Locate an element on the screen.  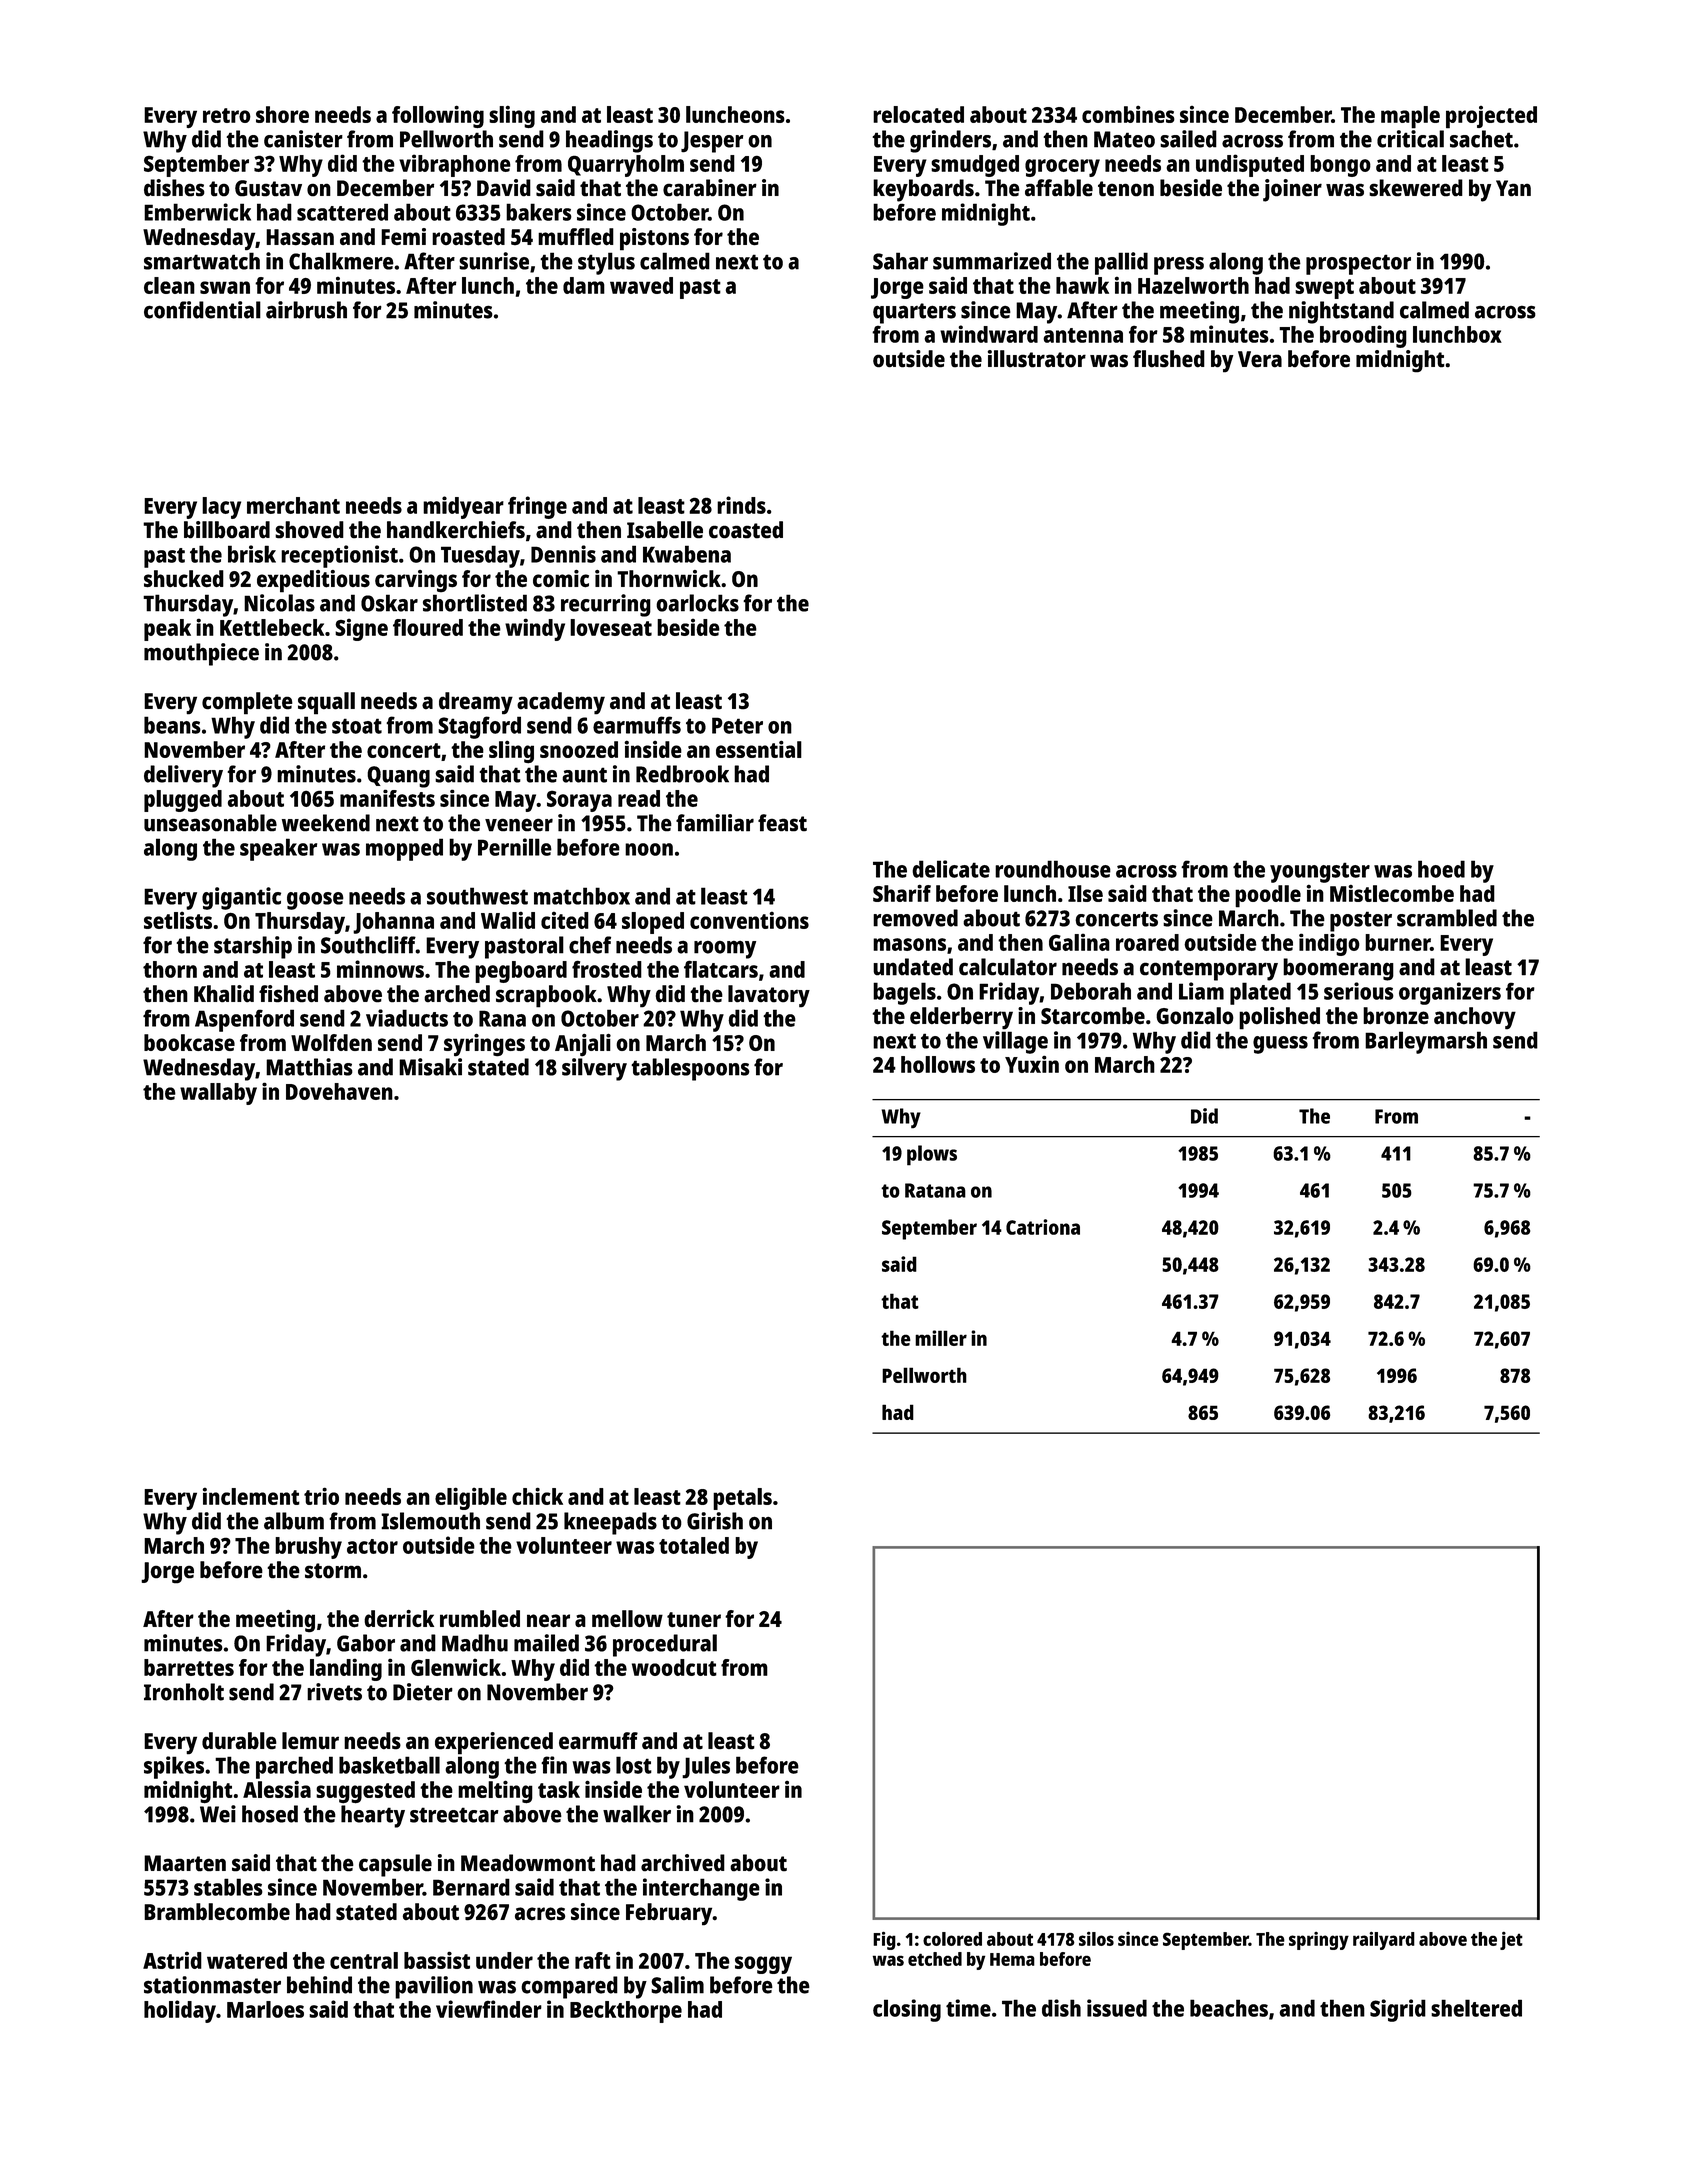
jet is located at coordinates (1511, 1940).
